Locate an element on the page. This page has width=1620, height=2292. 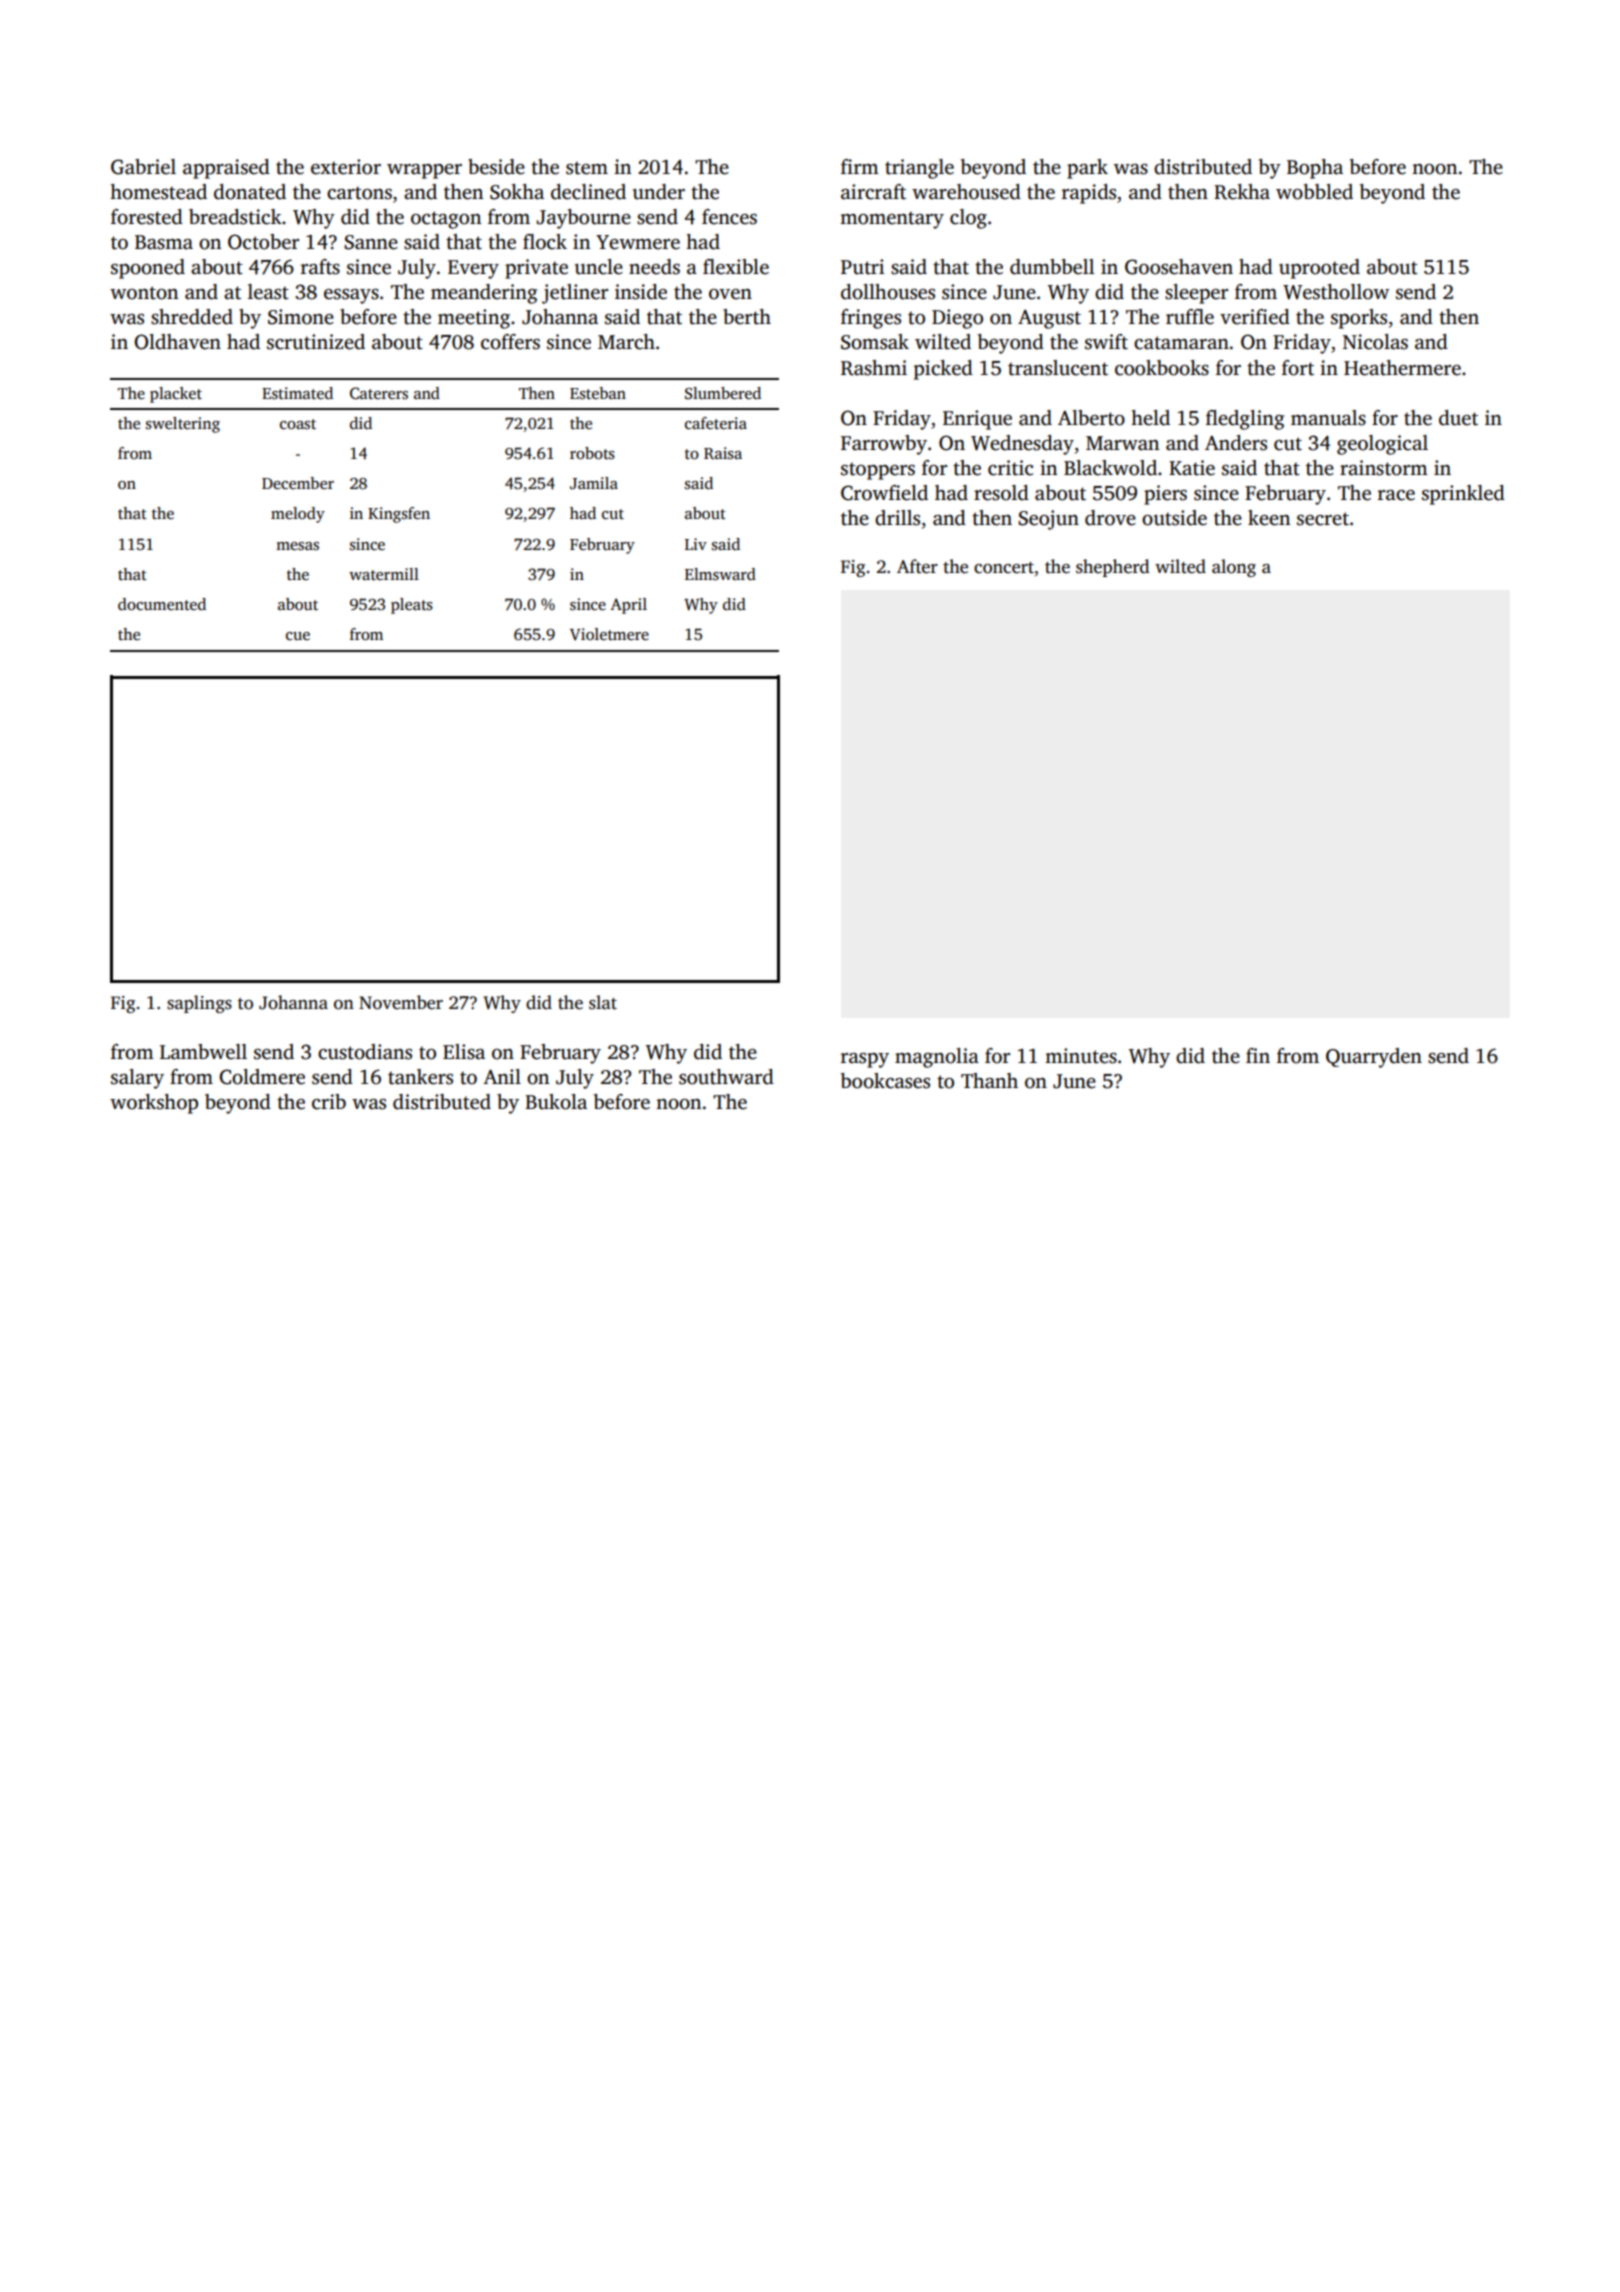
slat is located at coordinates (603, 1002).
